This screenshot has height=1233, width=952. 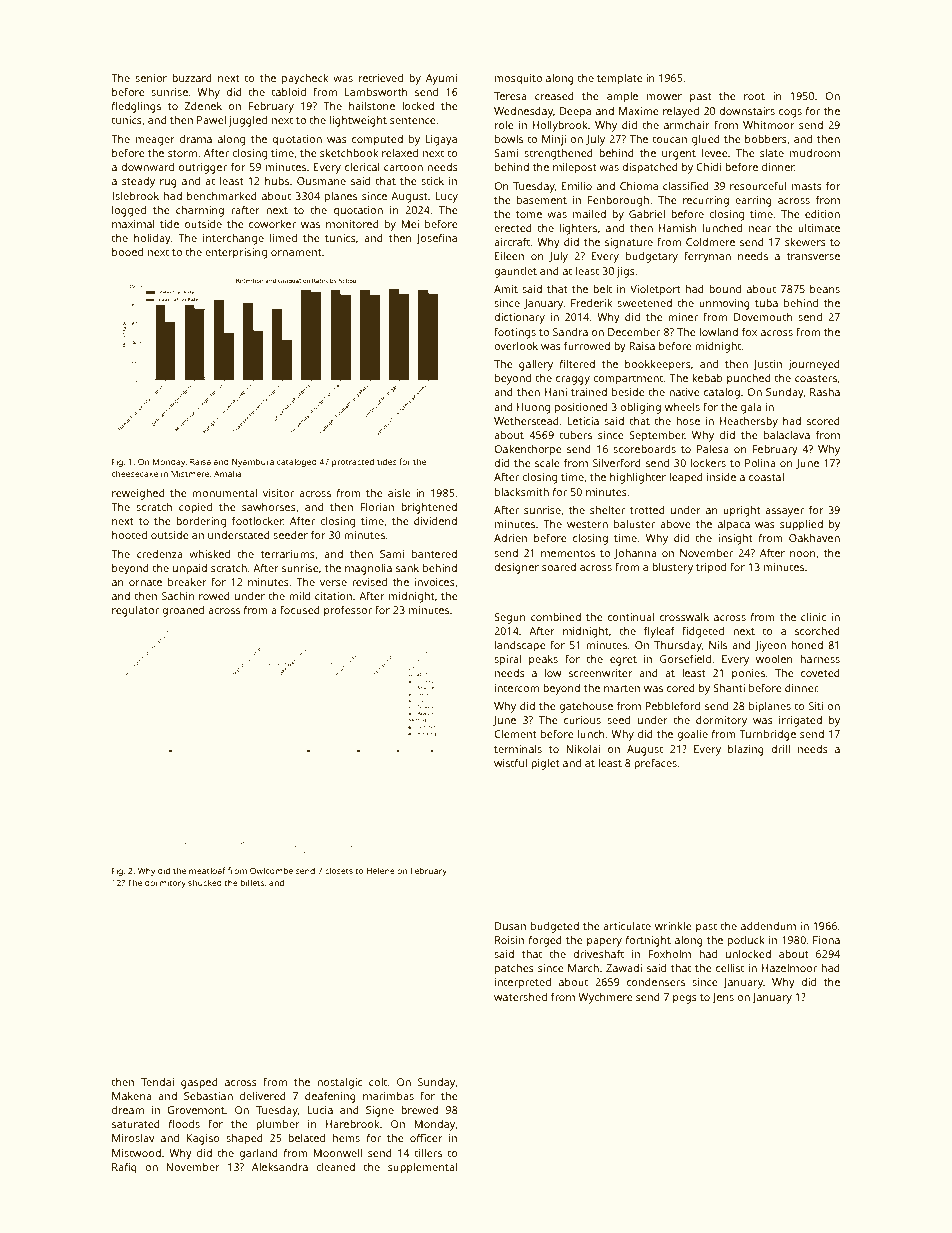 I want to click on visitor, so click(x=278, y=493).
